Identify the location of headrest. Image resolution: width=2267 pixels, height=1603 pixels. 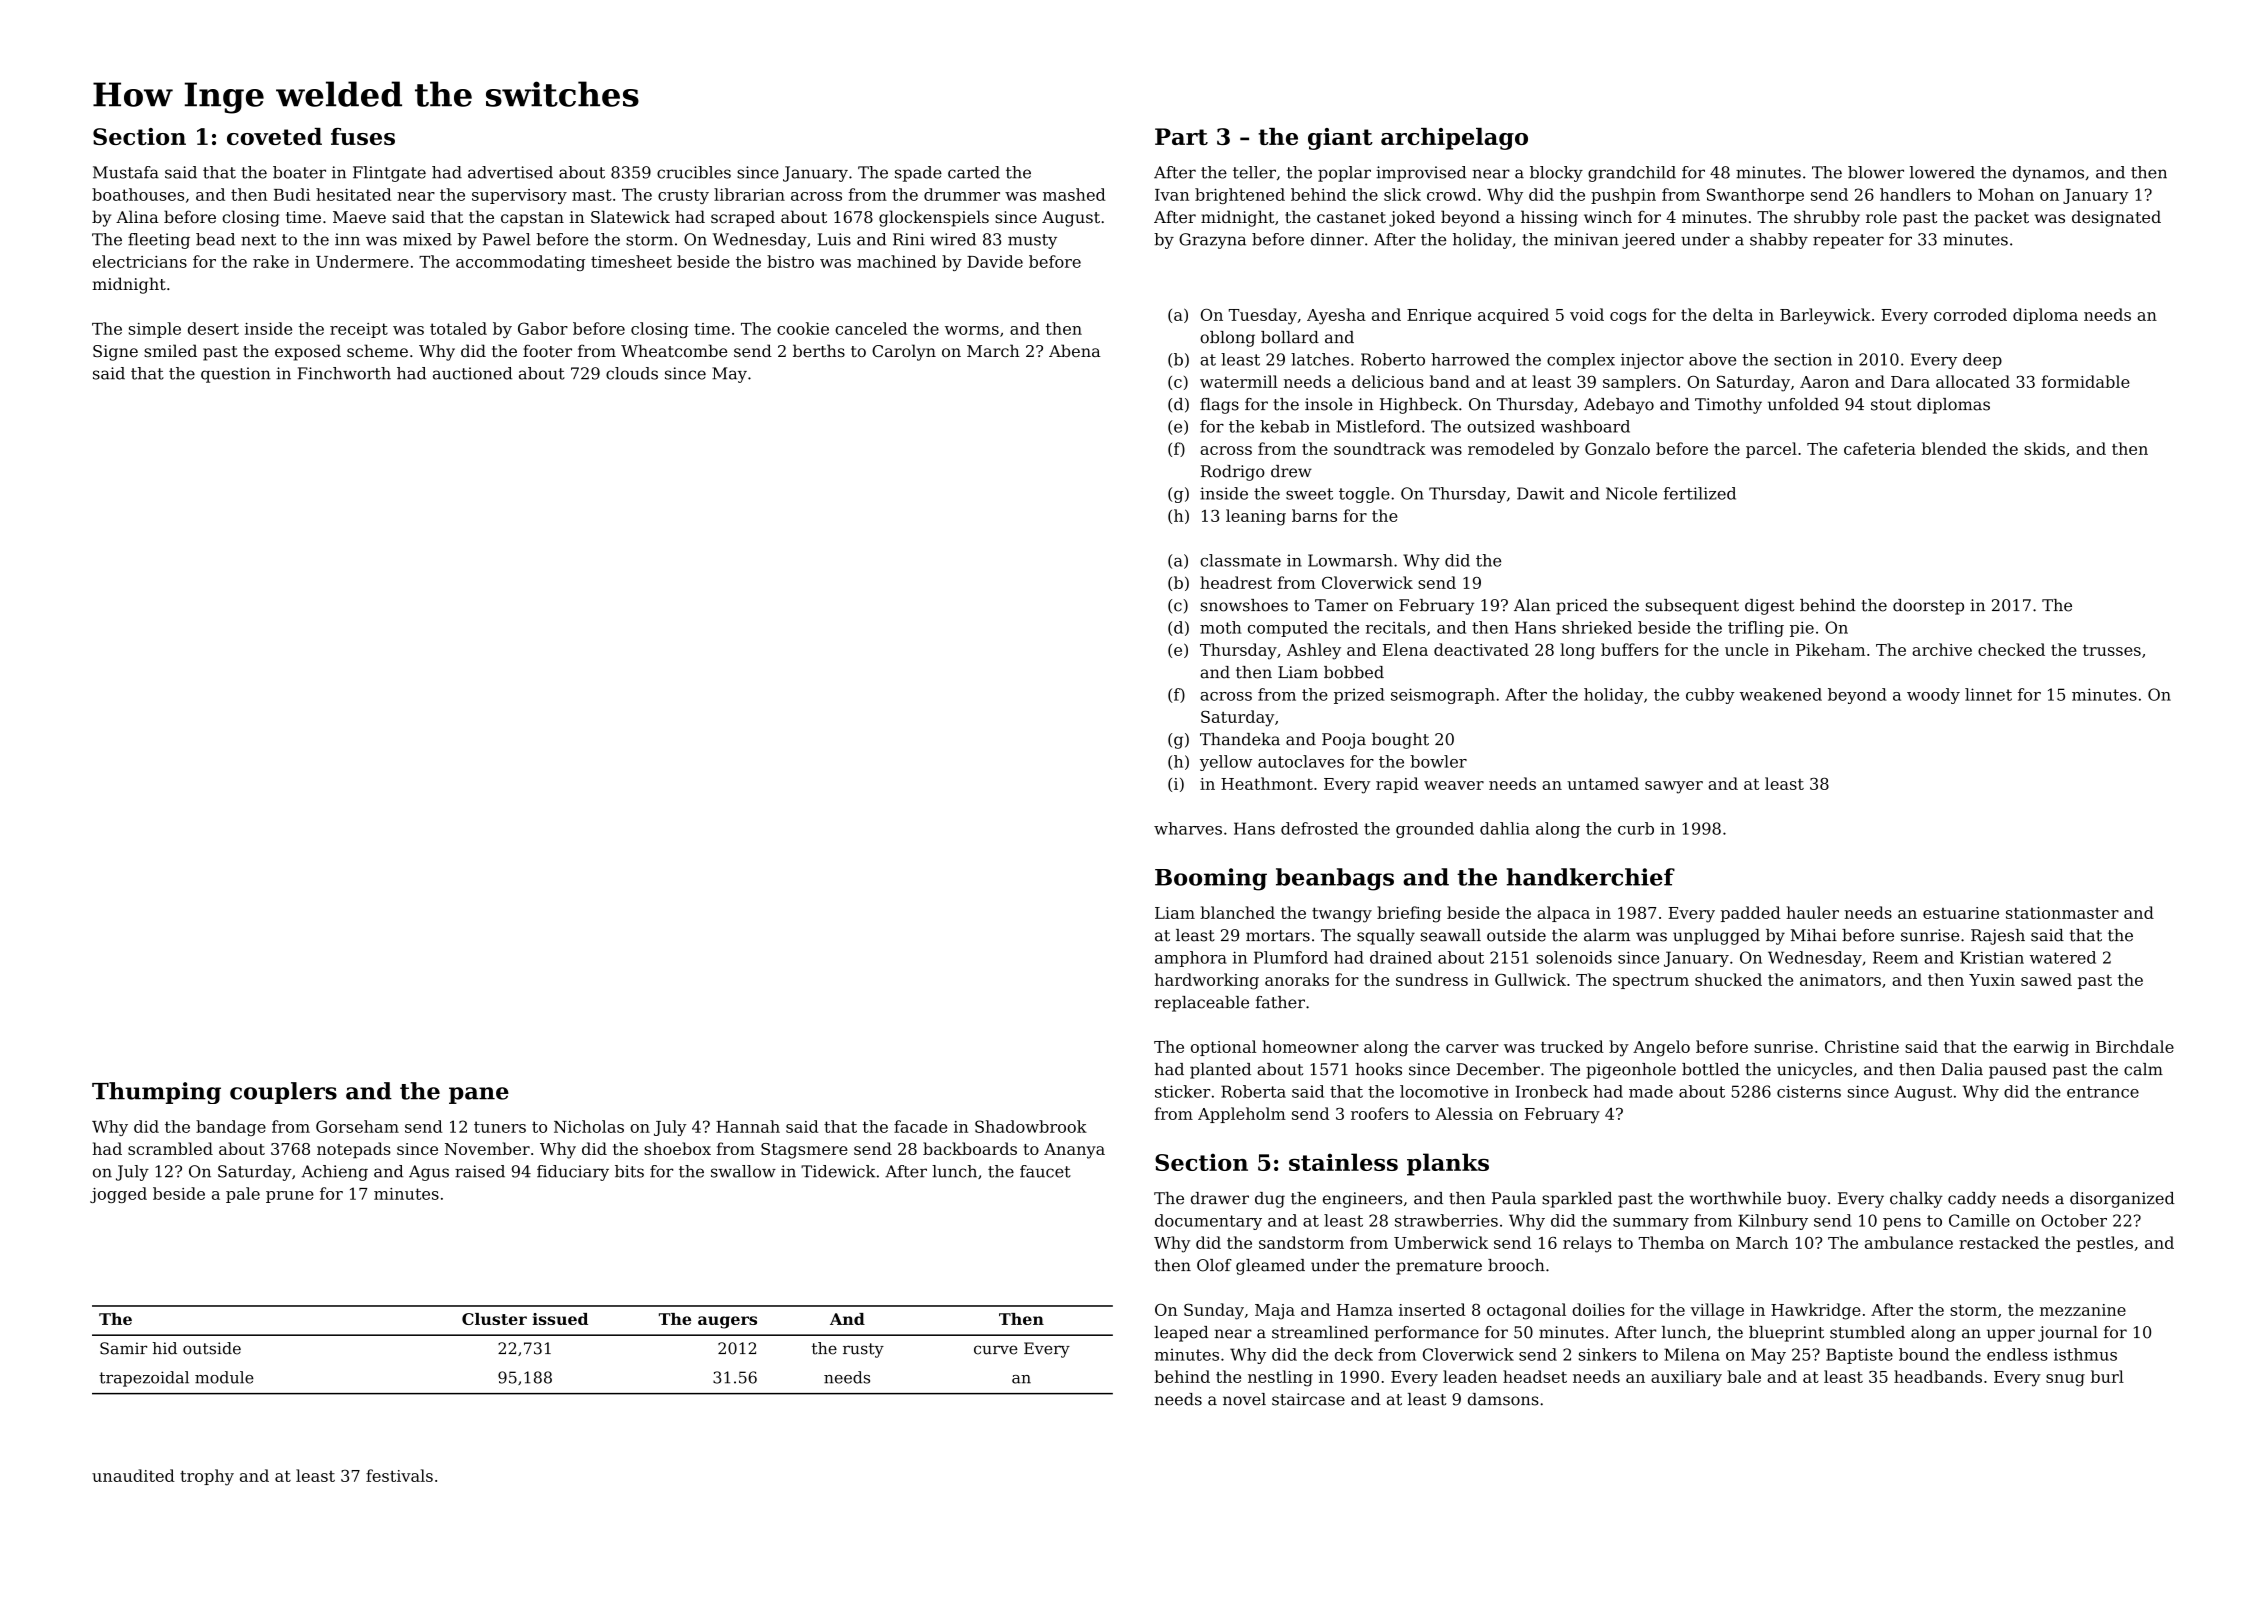
(1236, 582).
